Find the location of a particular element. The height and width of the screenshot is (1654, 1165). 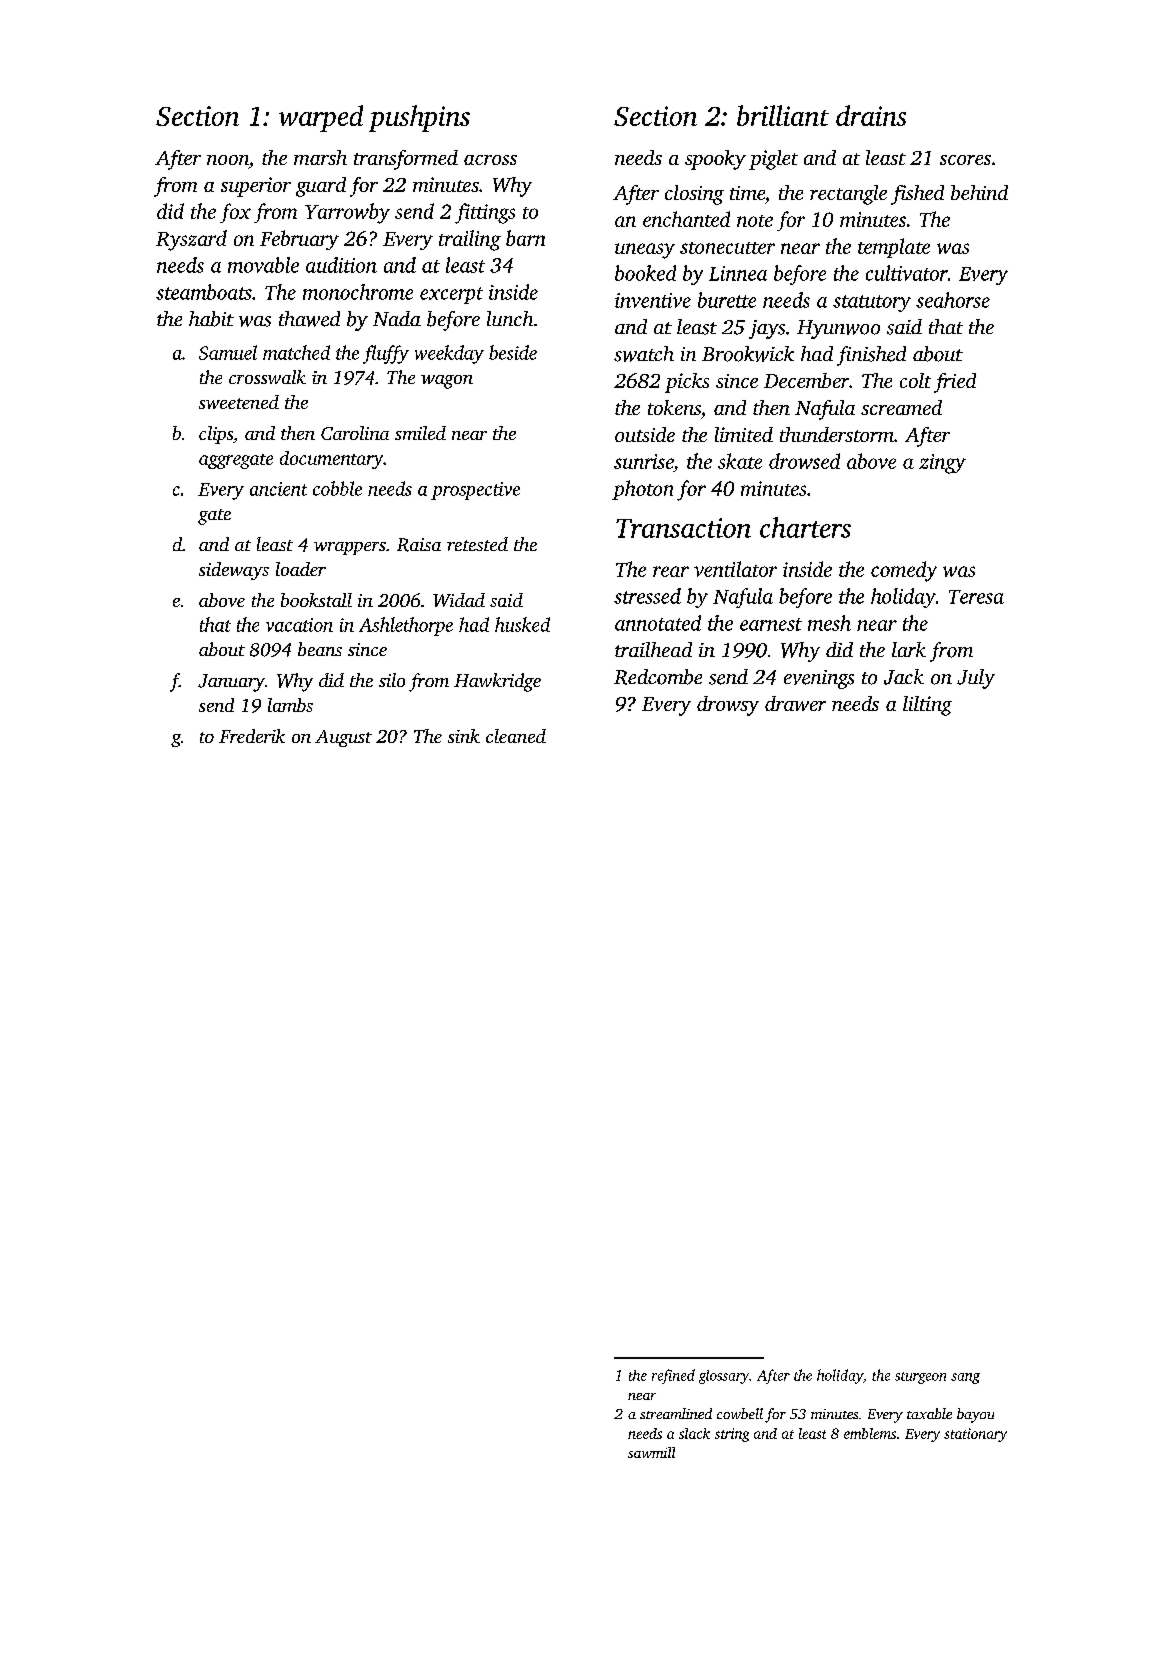

sang is located at coordinates (965, 1378).
